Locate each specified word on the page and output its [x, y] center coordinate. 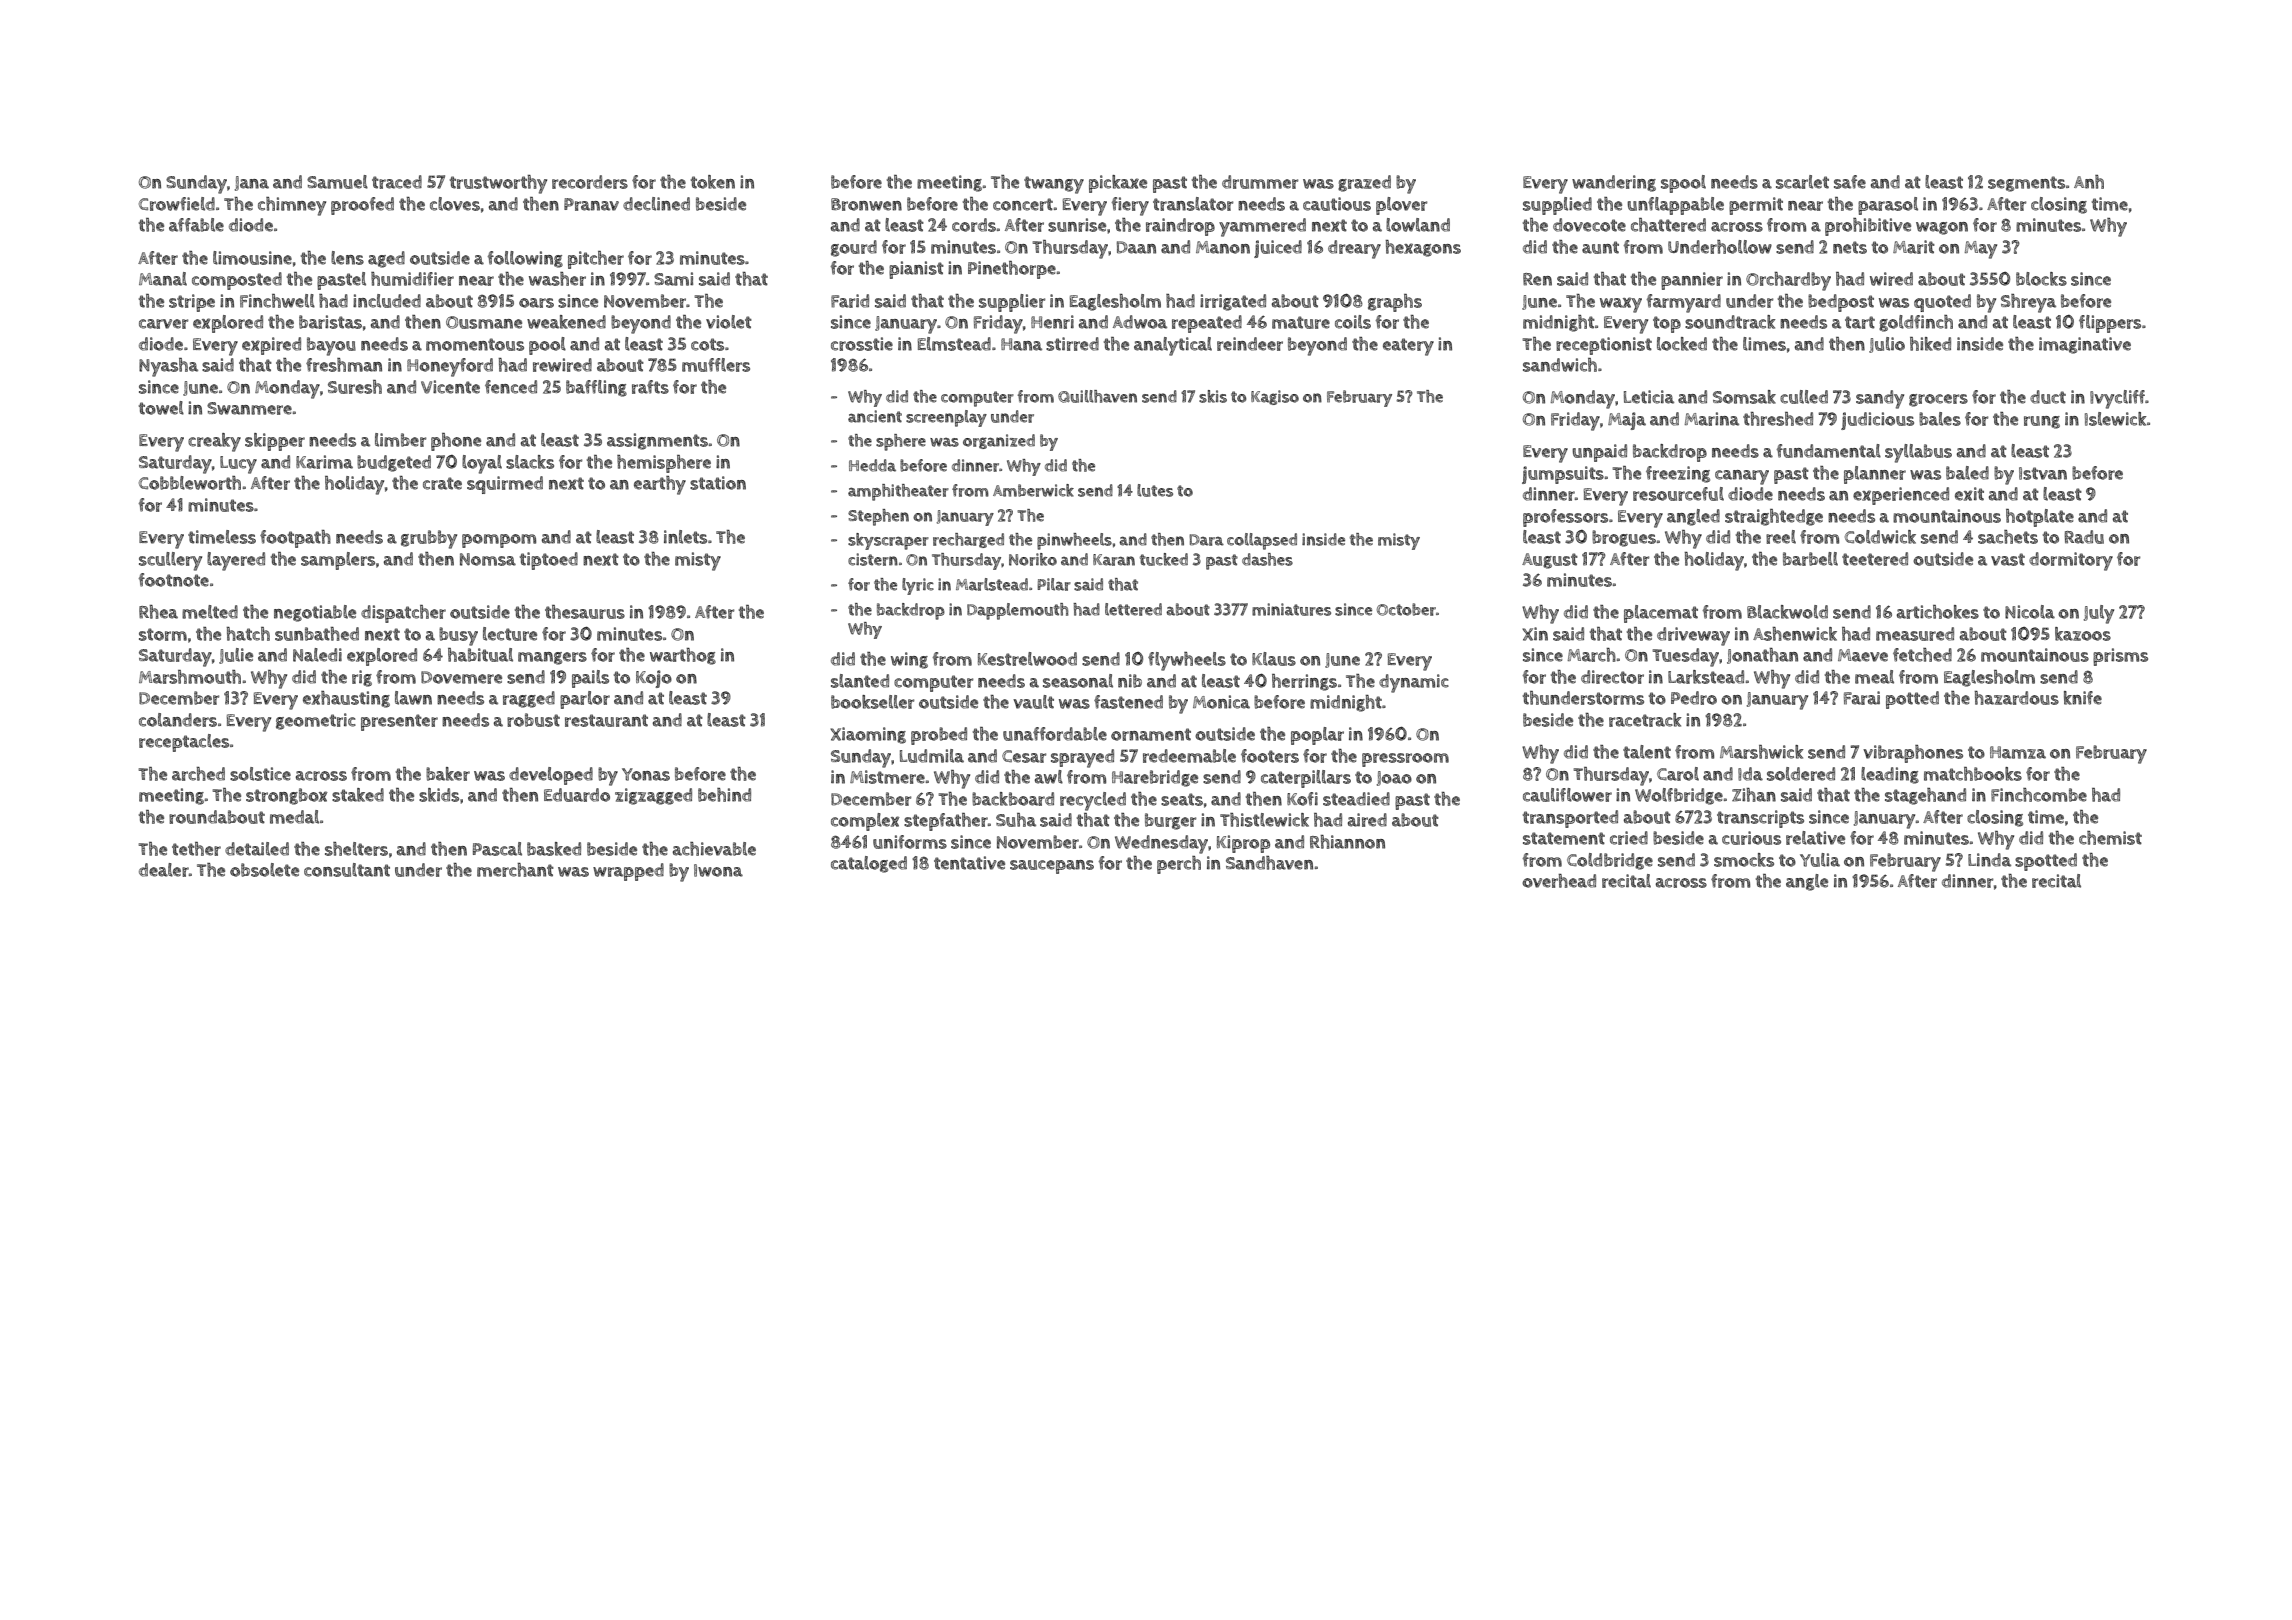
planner [1875, 475]
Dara [1206, 540]
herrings [1304, 682]
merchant [515, 870]
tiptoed [549, 561]
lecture [510, 634]
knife [2083, 698]
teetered [1875, 559]
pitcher [596, 260]
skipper [275, 442]
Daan [1136, 247]
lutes [1155, 490]
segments [2026, 184]
